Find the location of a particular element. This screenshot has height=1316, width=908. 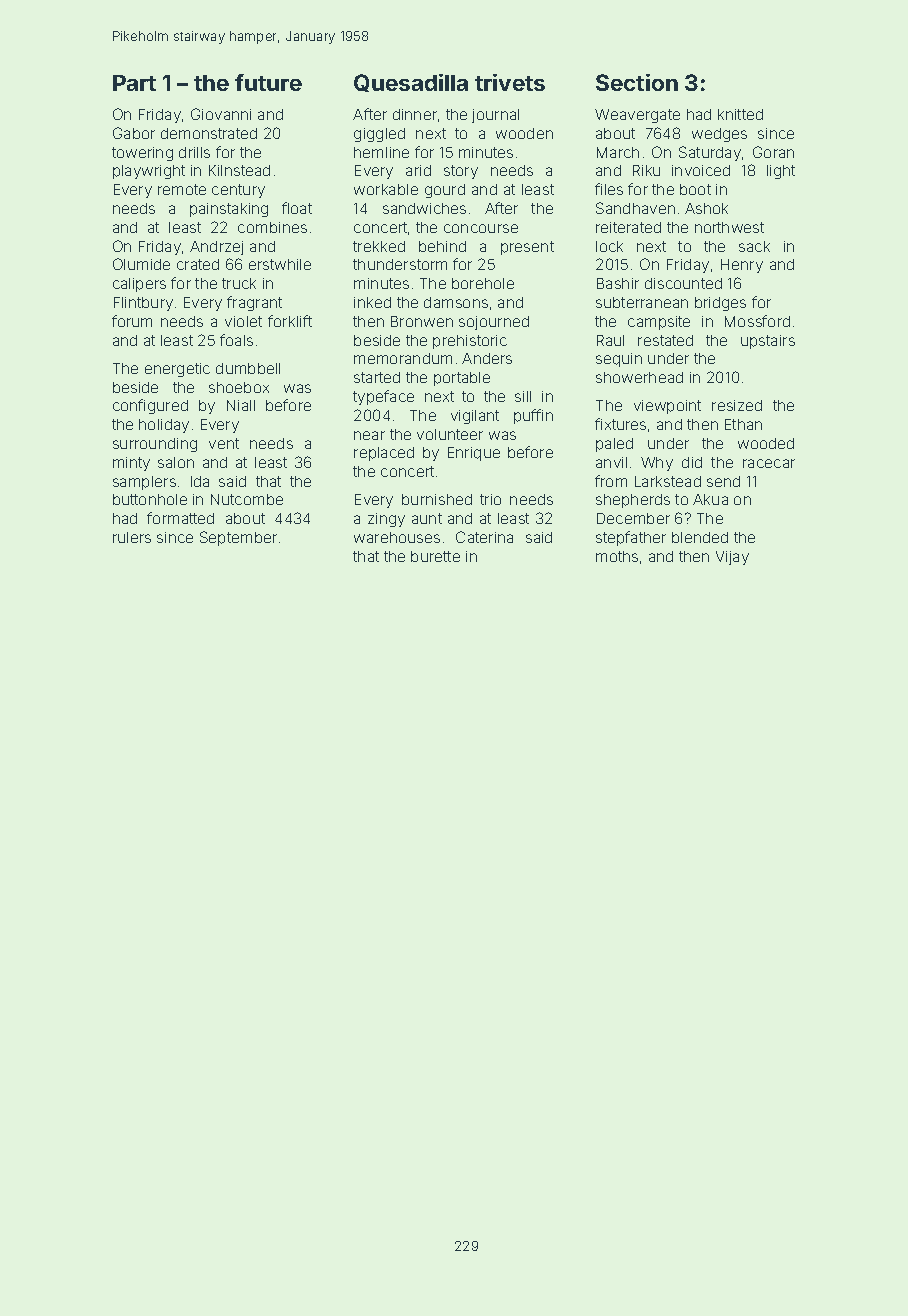

restated is located at coordinates (665, 340).
